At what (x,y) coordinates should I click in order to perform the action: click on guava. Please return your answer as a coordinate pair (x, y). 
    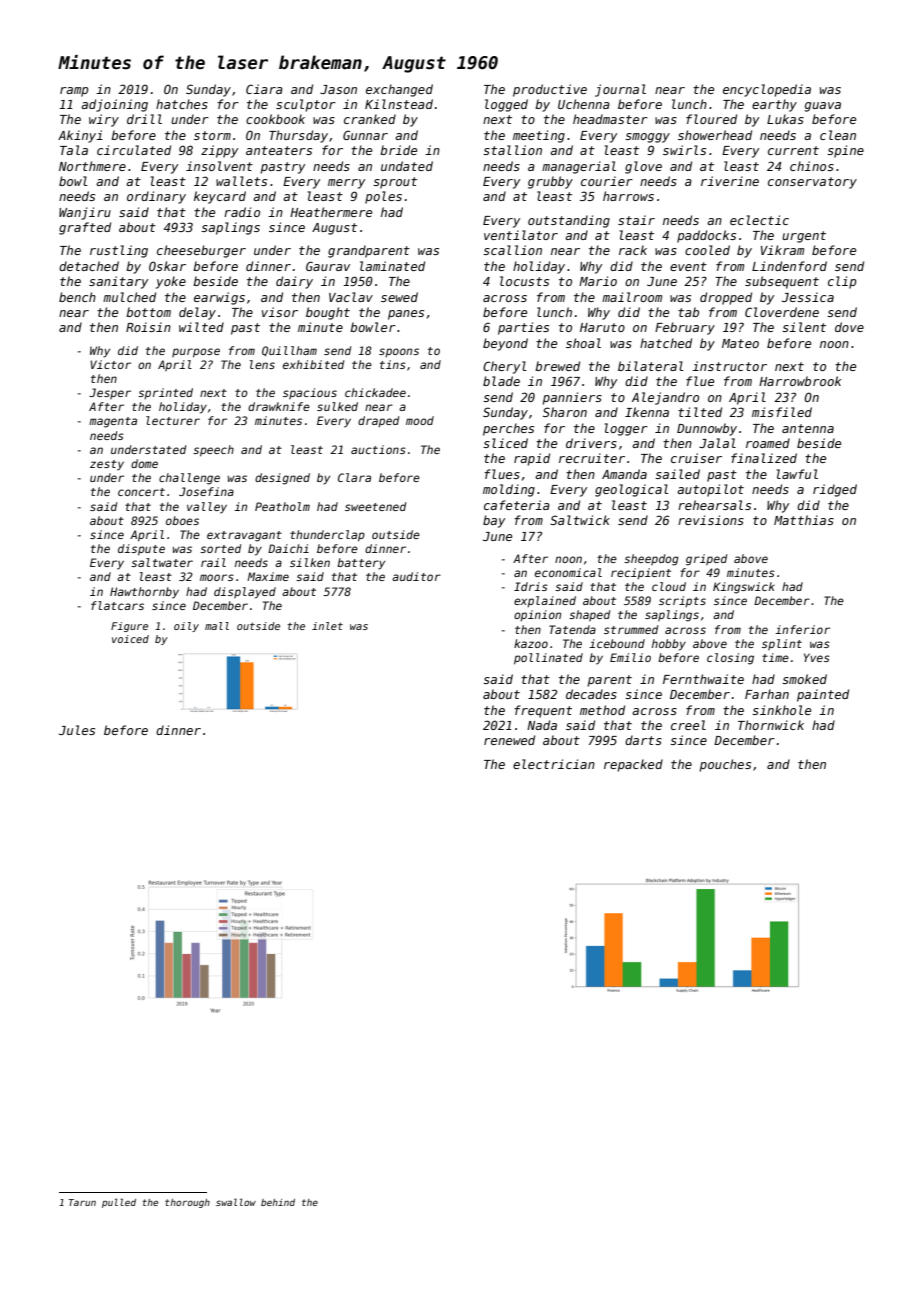
    Looking at the image, I should click on (822, 107).
